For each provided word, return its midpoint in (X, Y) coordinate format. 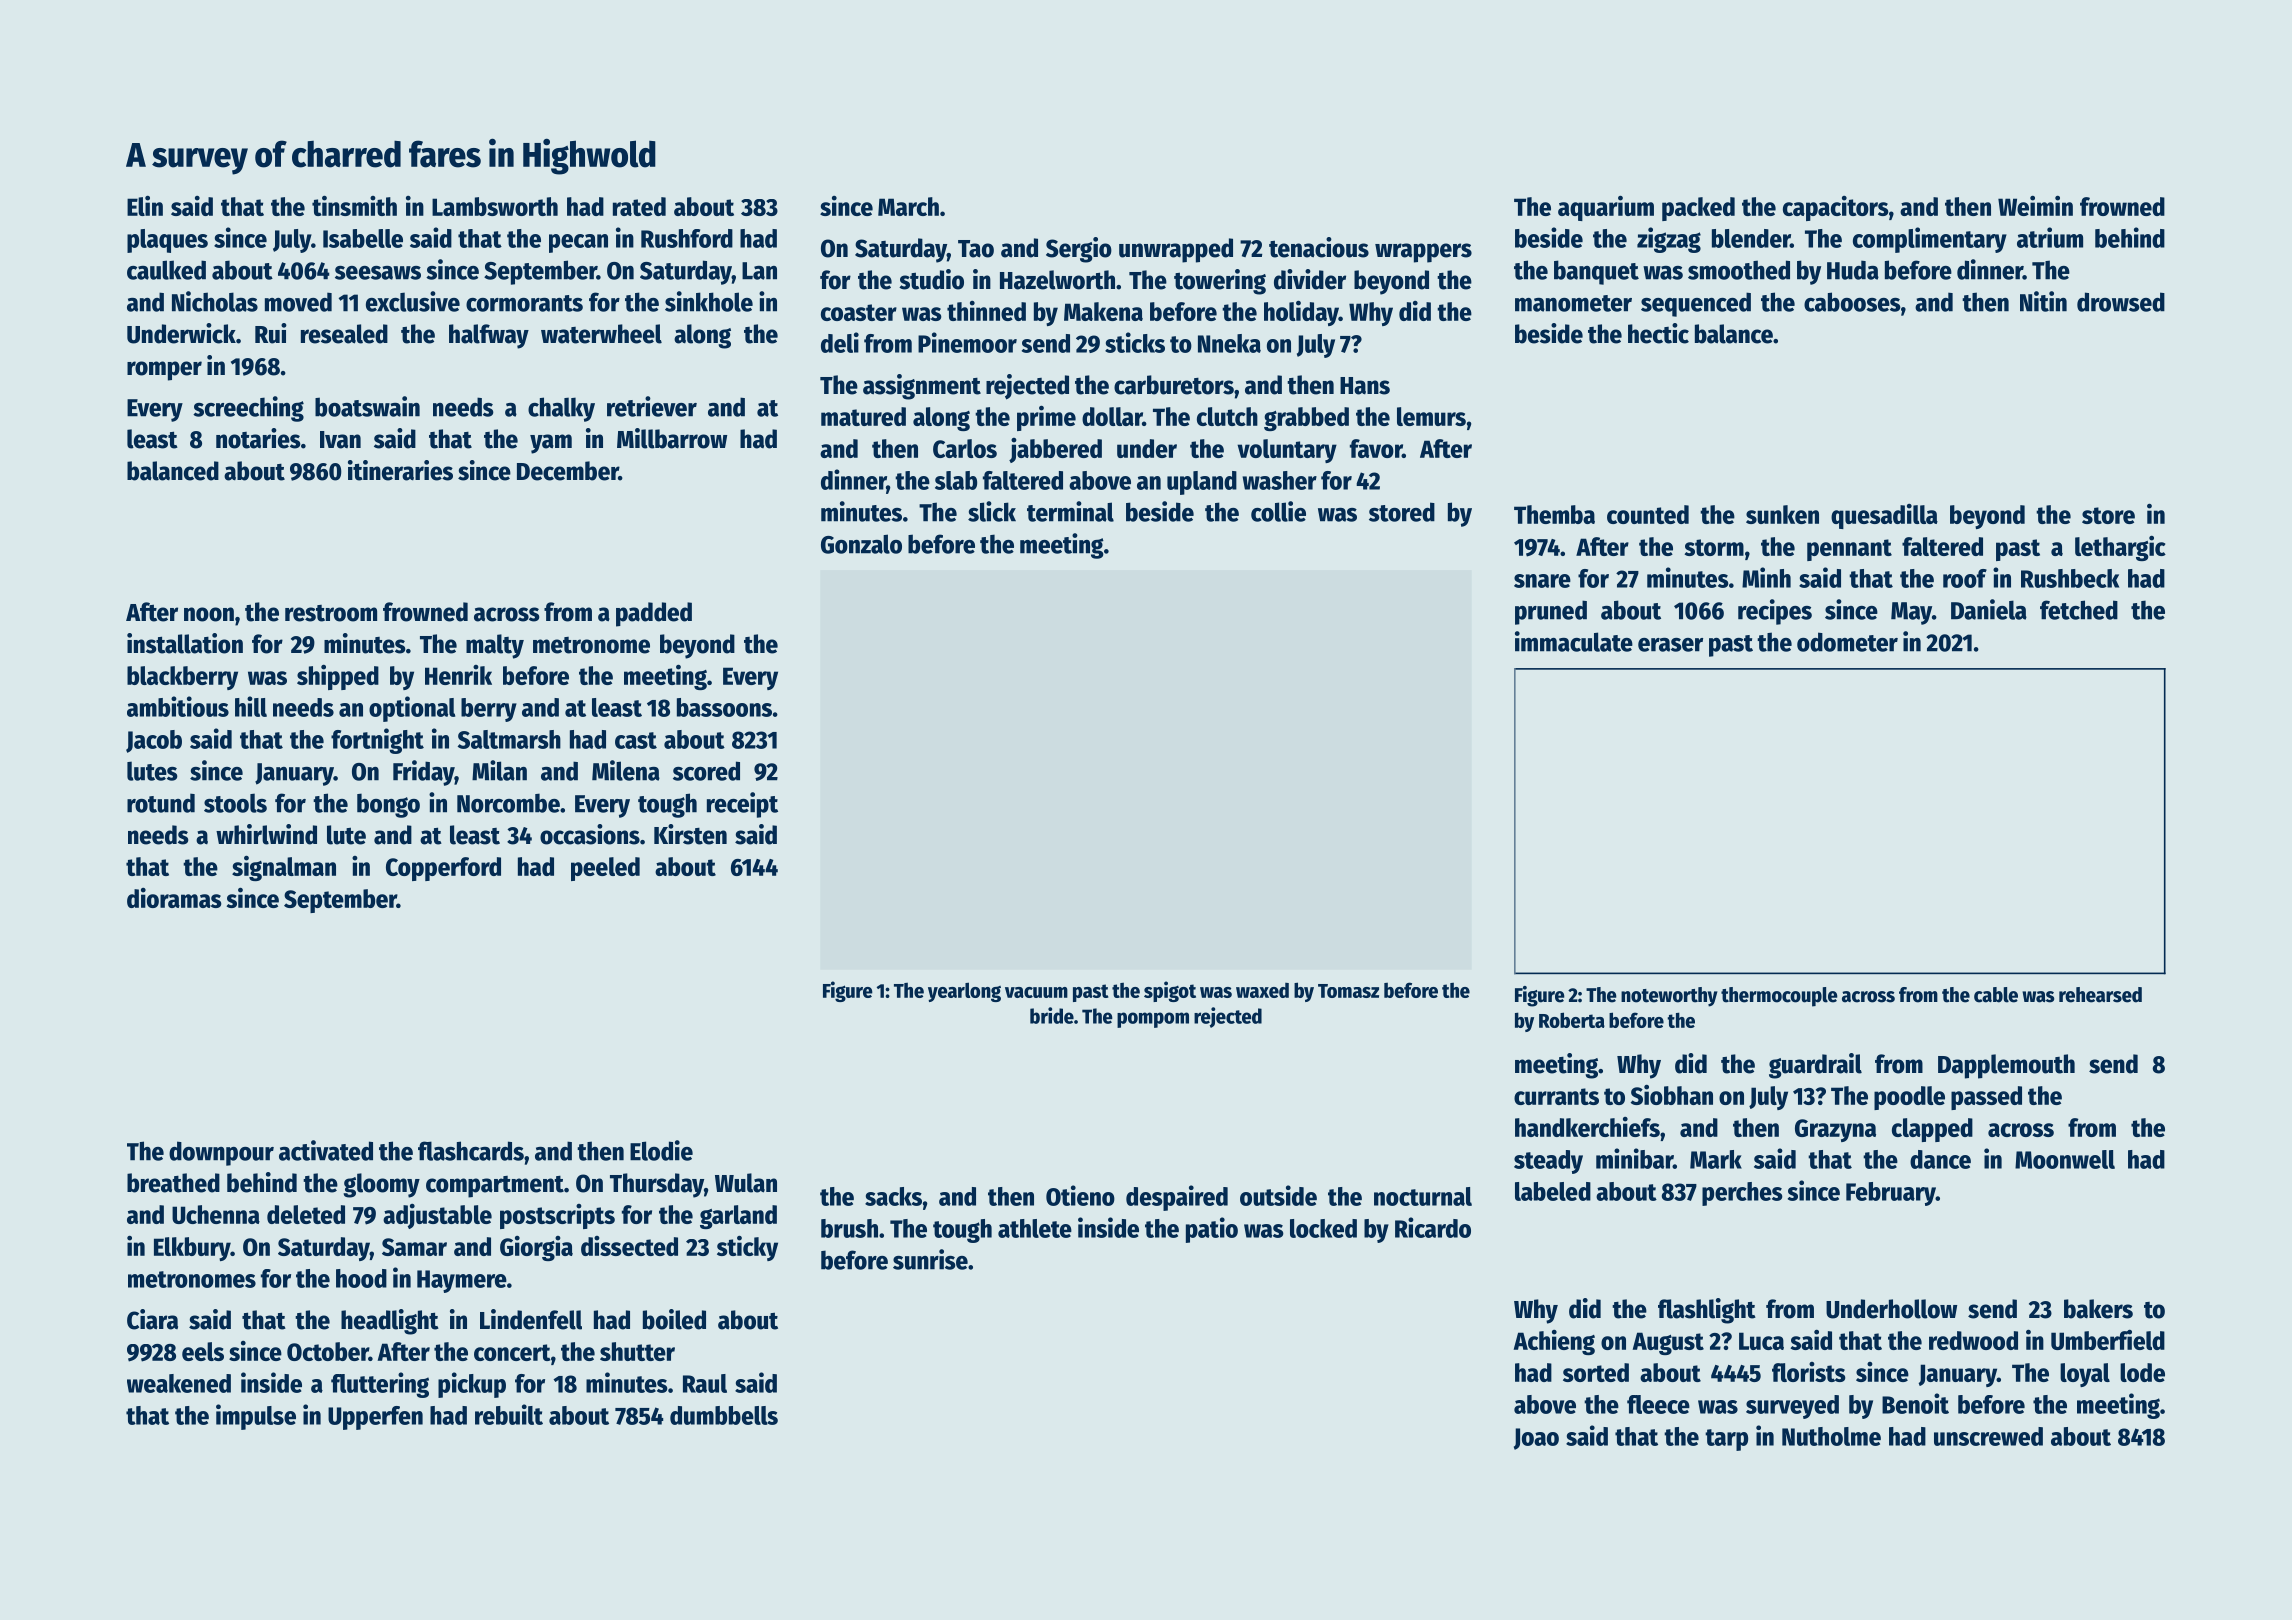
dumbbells (724, 1415)
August (1668, 1343)
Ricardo (1433, 1227)
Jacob (154, 741)
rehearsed (2100, 995)
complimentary (1930, 240)
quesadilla (1884, 516)
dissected (629, 1246)
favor (1376, 448)
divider (1310, 279)
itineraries (400, 470)
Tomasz (1348, 991)
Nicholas (215, 301)
